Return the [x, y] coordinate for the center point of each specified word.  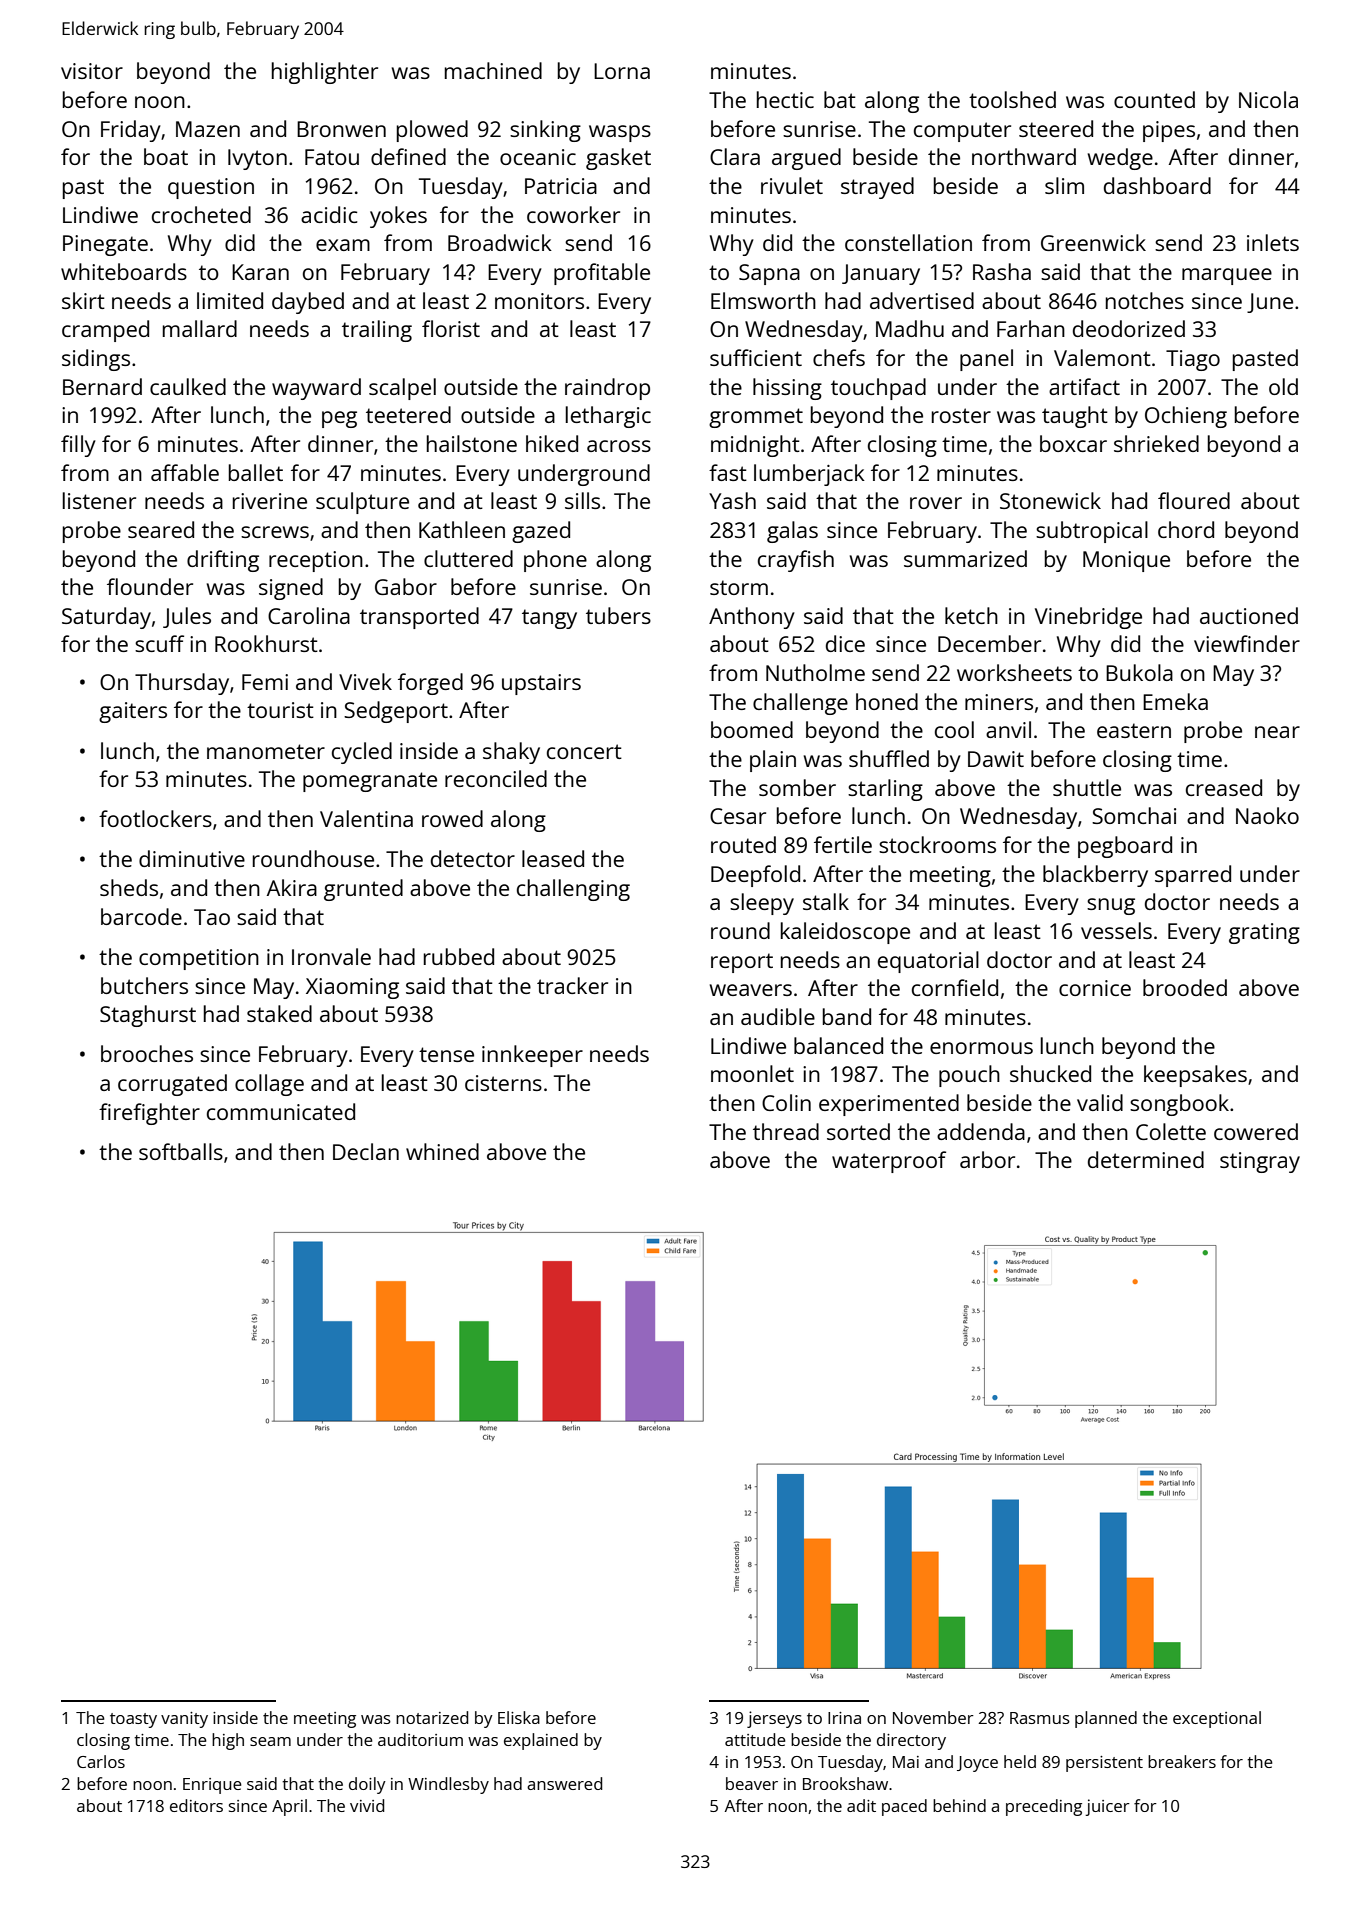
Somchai [1134, 815]
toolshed [1012, 99]
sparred [1193, 876]
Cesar [738, 816]
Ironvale [331, 956]
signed [291, 589]
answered [564, 1783]
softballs [181, 1151]
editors [196, 1805]
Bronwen [341, 129]
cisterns [503, 1083]
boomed [752, 729]
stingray [1260, 1162]
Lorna [622, 71]
